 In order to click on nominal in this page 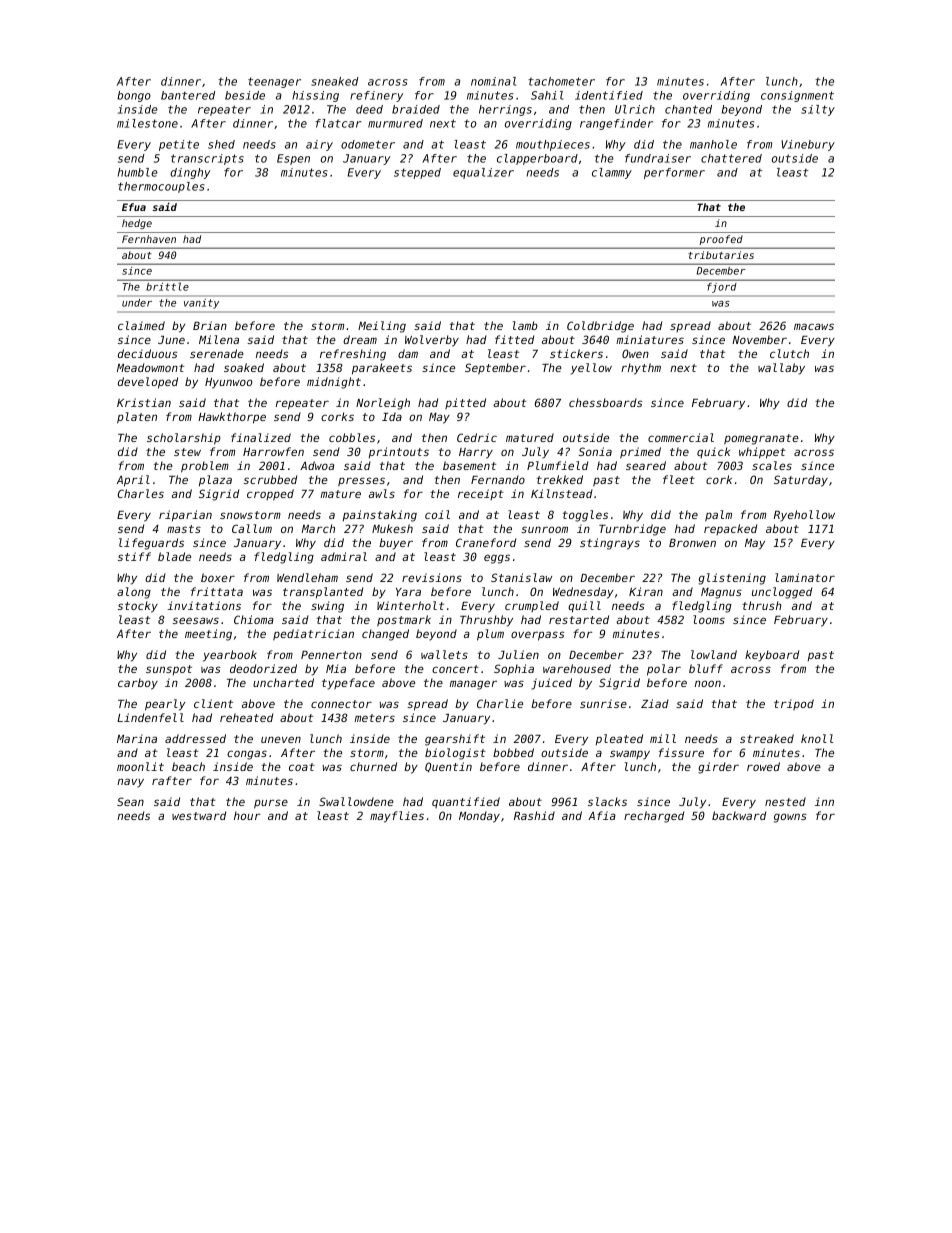, I will do `click(493, 81)`.
